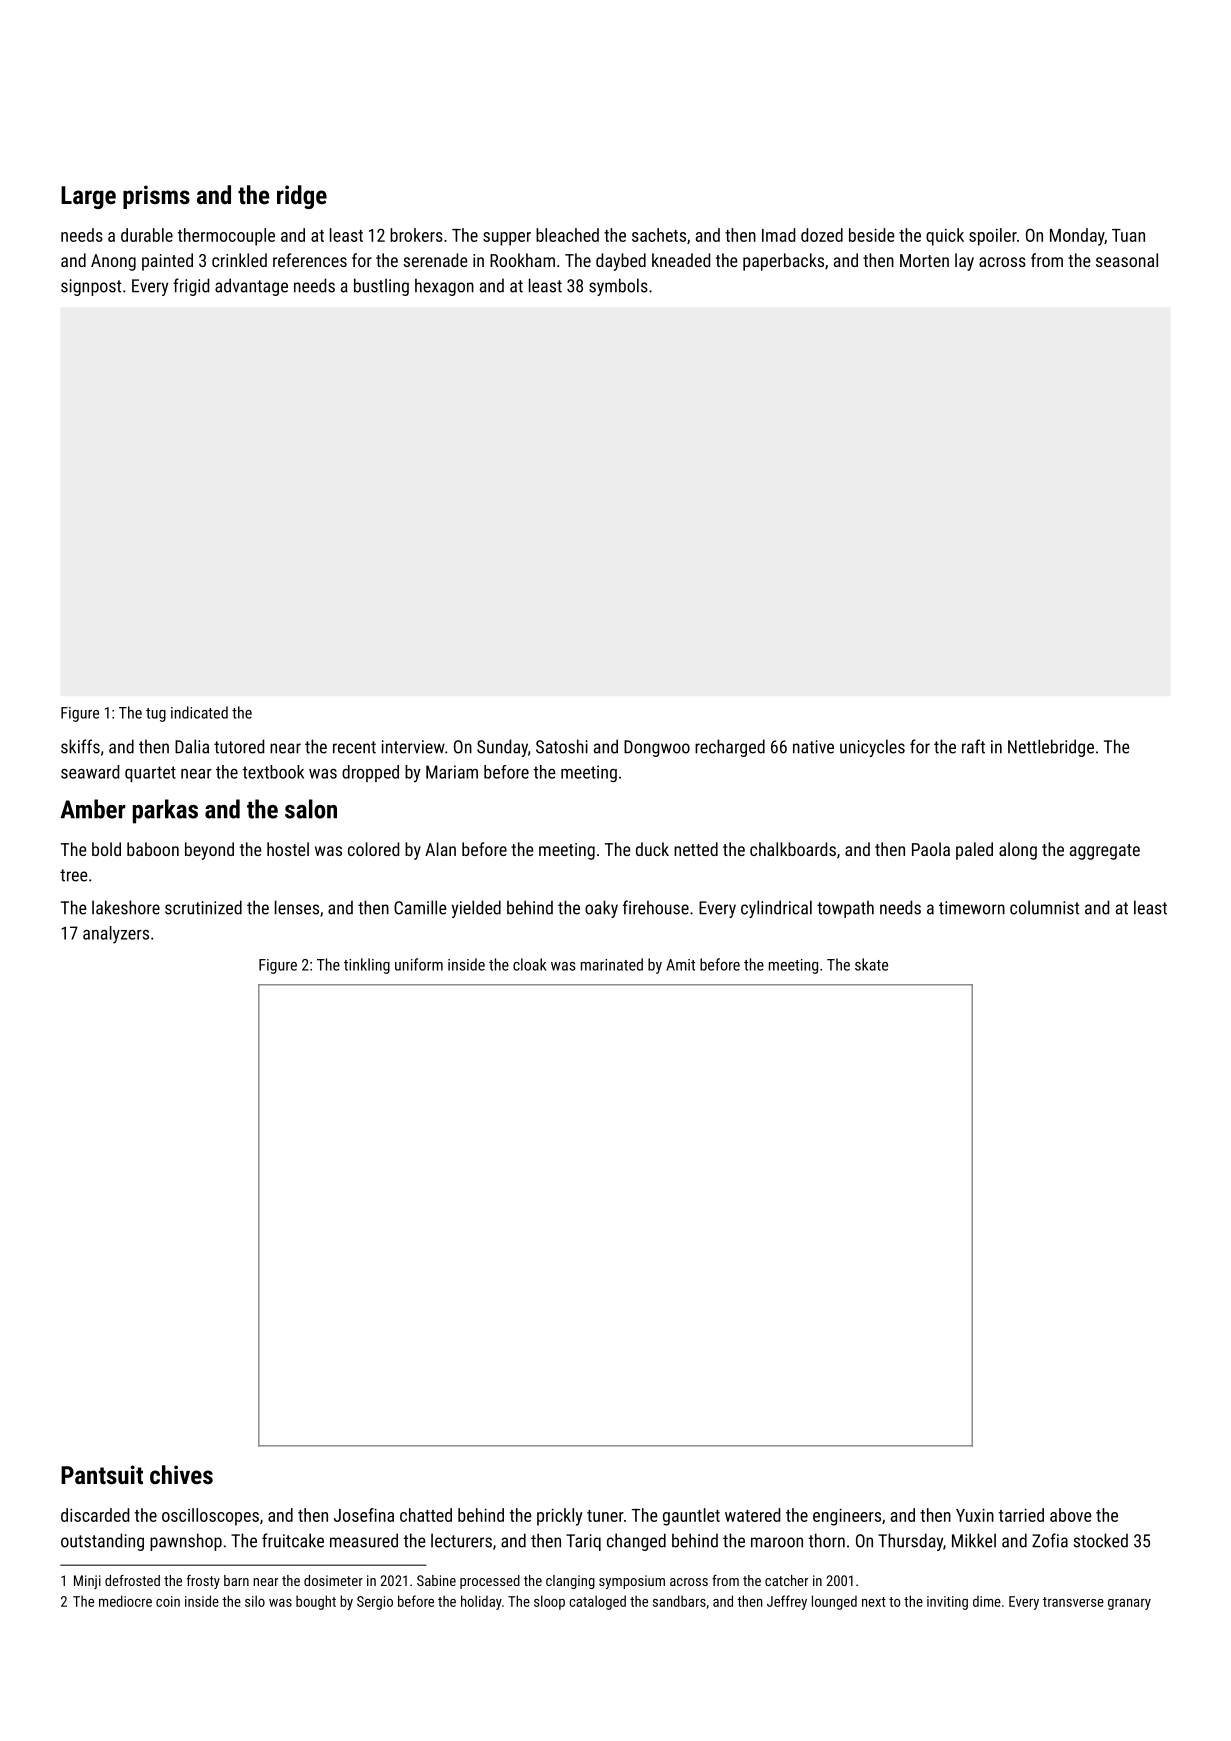 The image size is (1231, 1741). I want to click on analyzers, so click(116, 935).
